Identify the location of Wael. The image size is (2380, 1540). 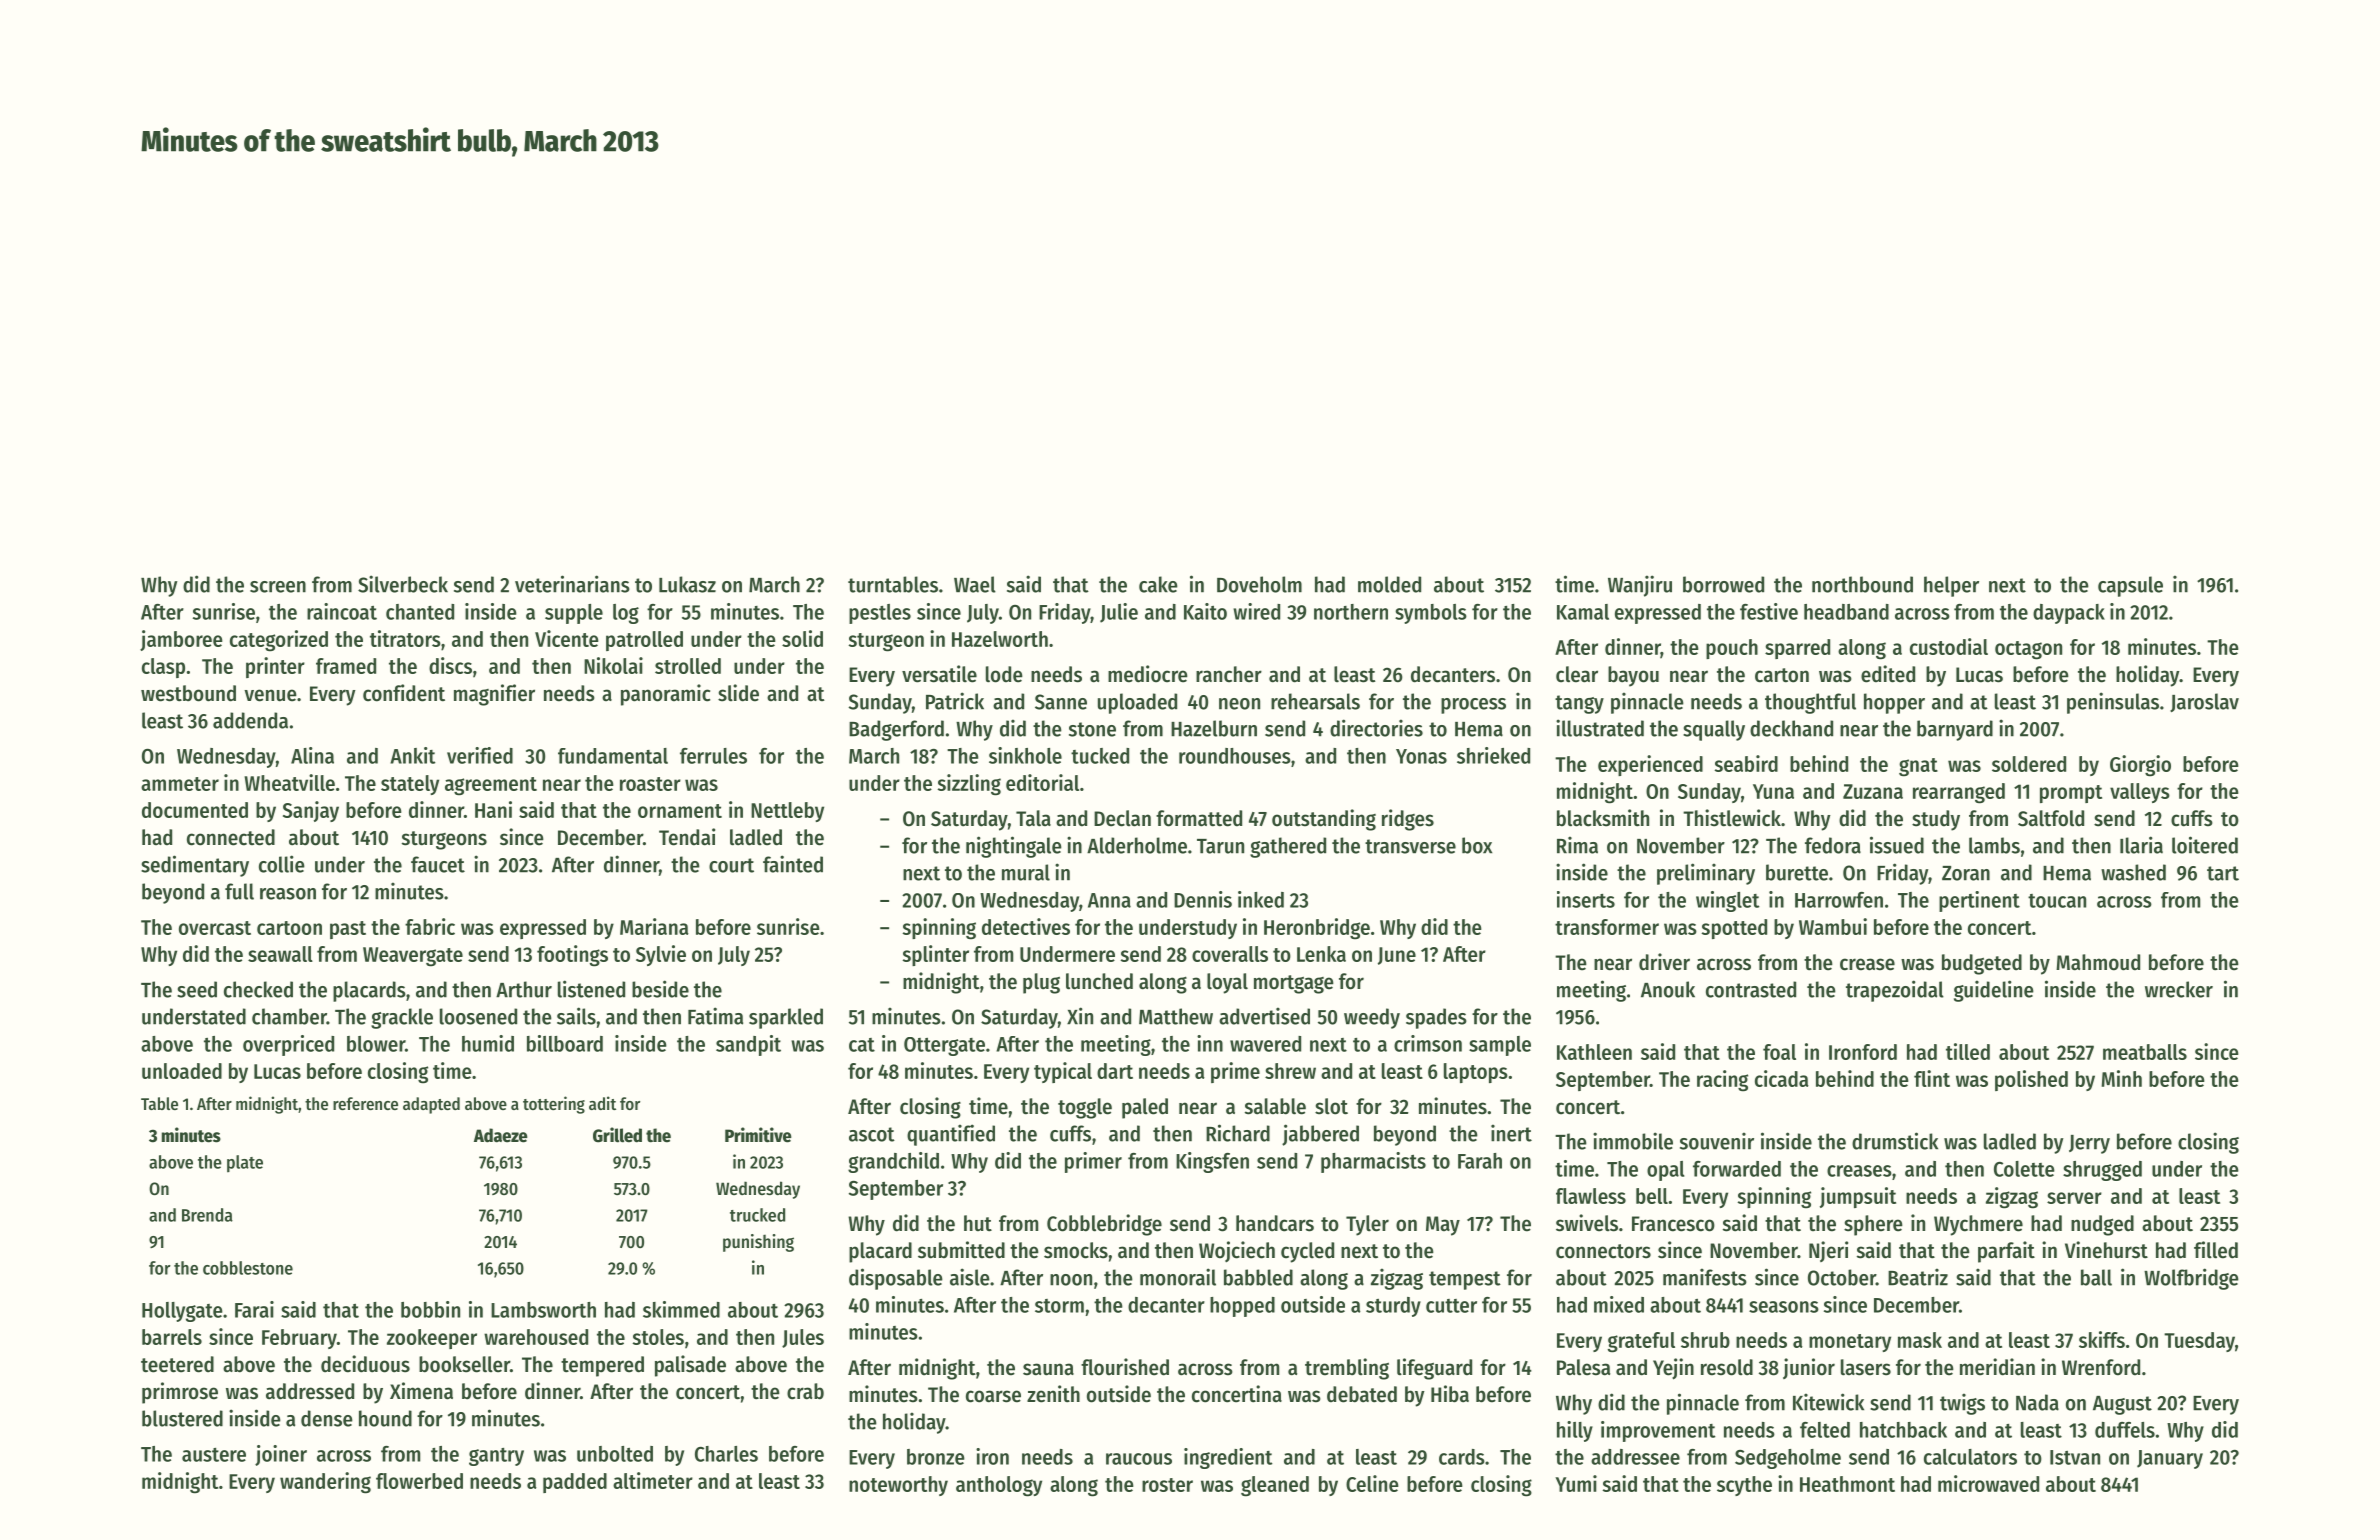
(975, 584).
